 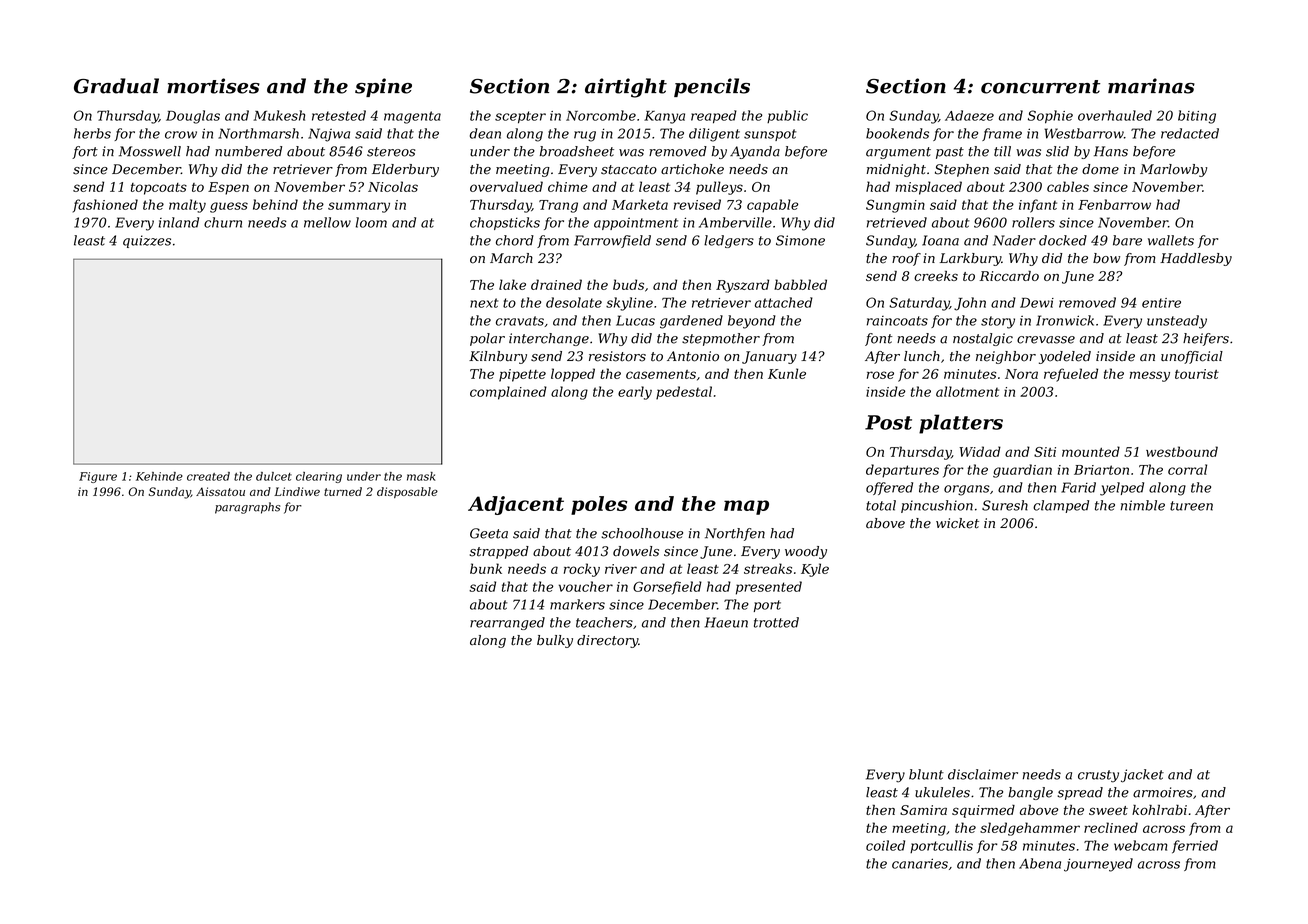 What do you see at coordinates (558, 206) in the image?
I see `Trang` at bounding box center [558, 206].
